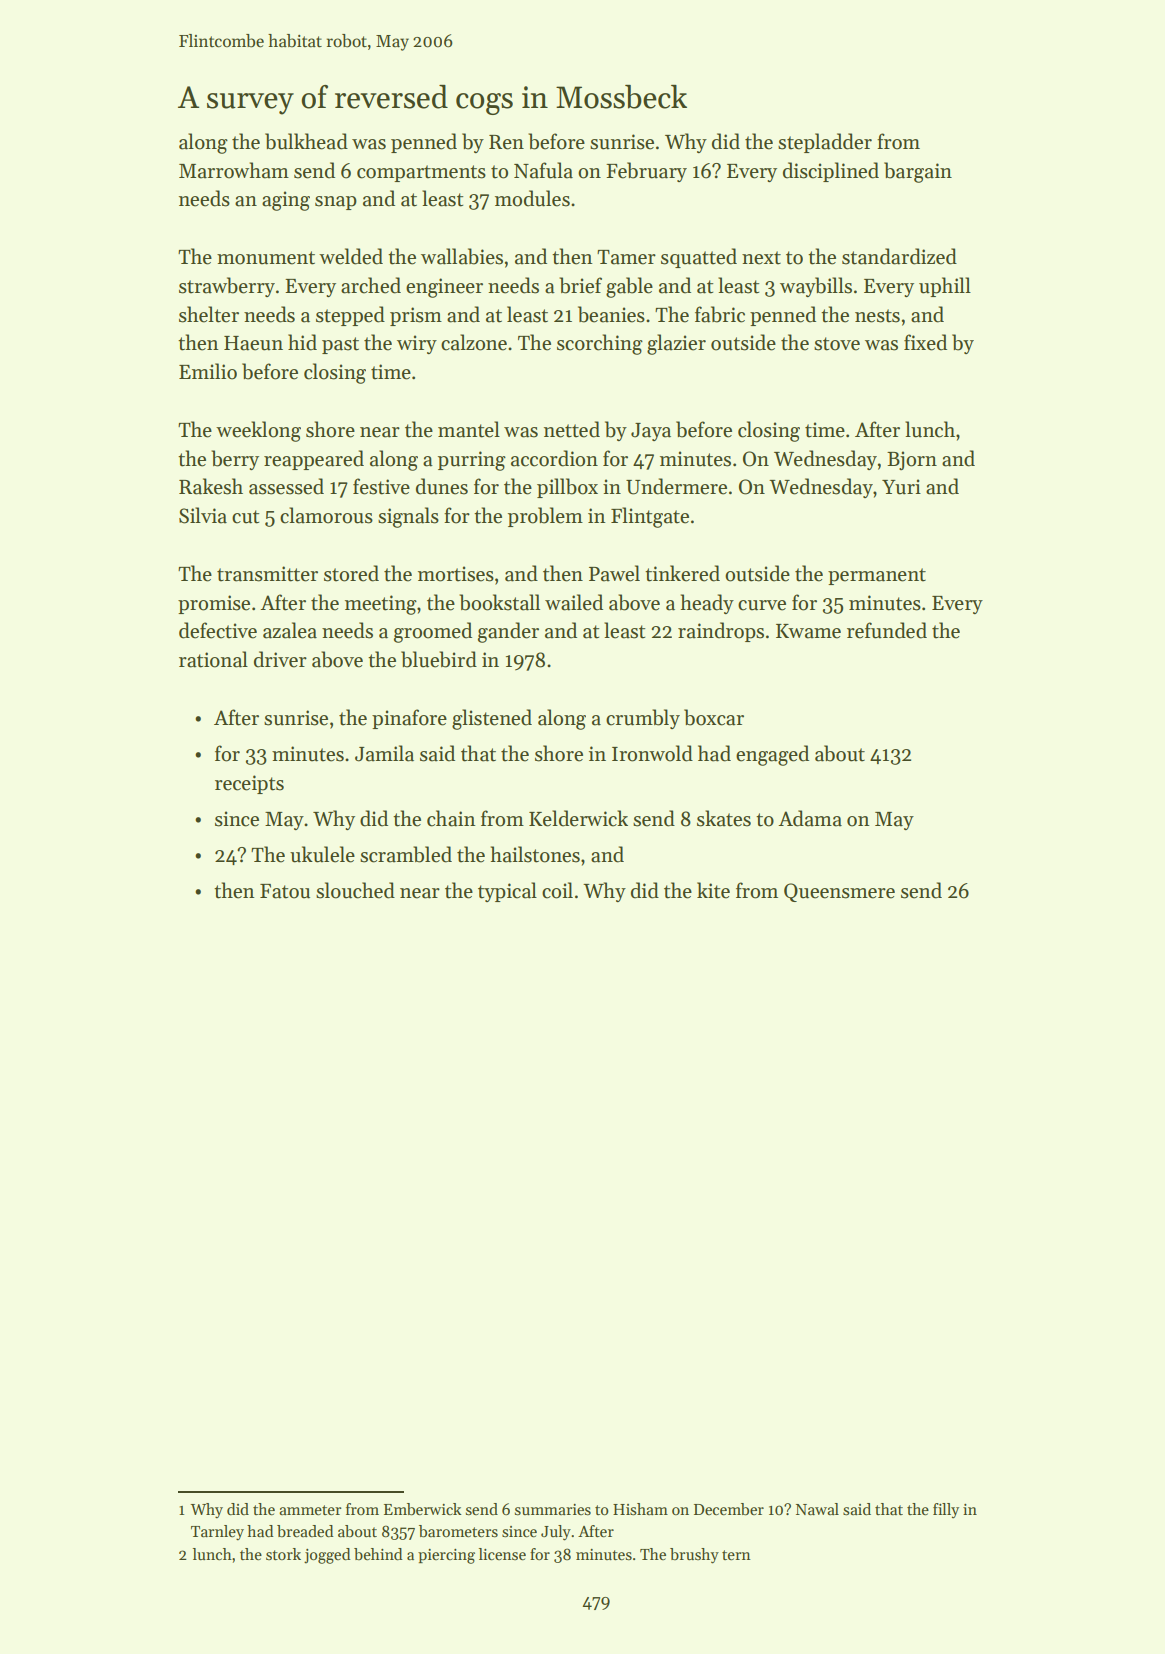  What do you see at coordinates (217, 1532) in the screenshot?
I see `Tarnley` at bounding box center [217, 1532].
